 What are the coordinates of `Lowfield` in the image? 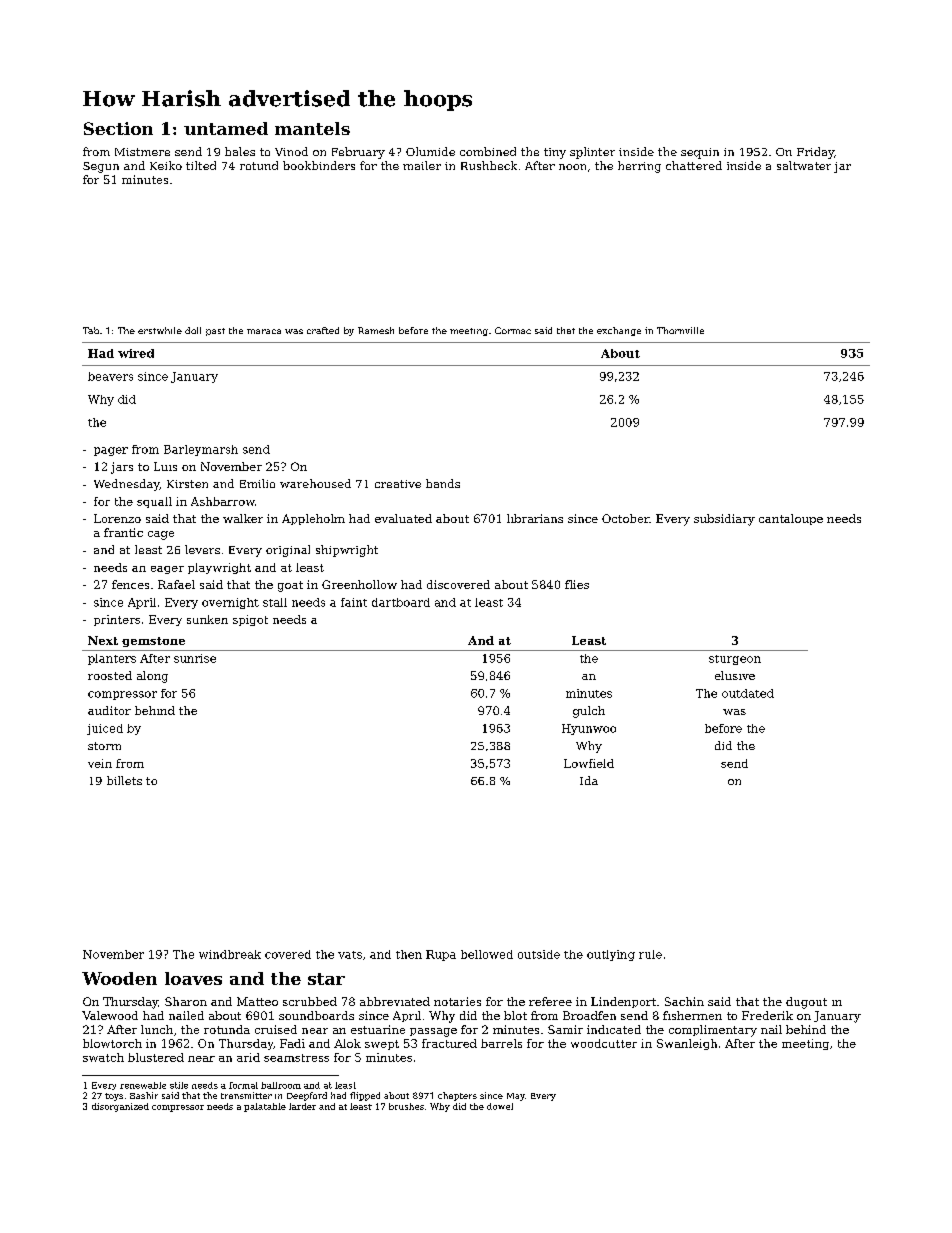 It's located at (589, 763).
